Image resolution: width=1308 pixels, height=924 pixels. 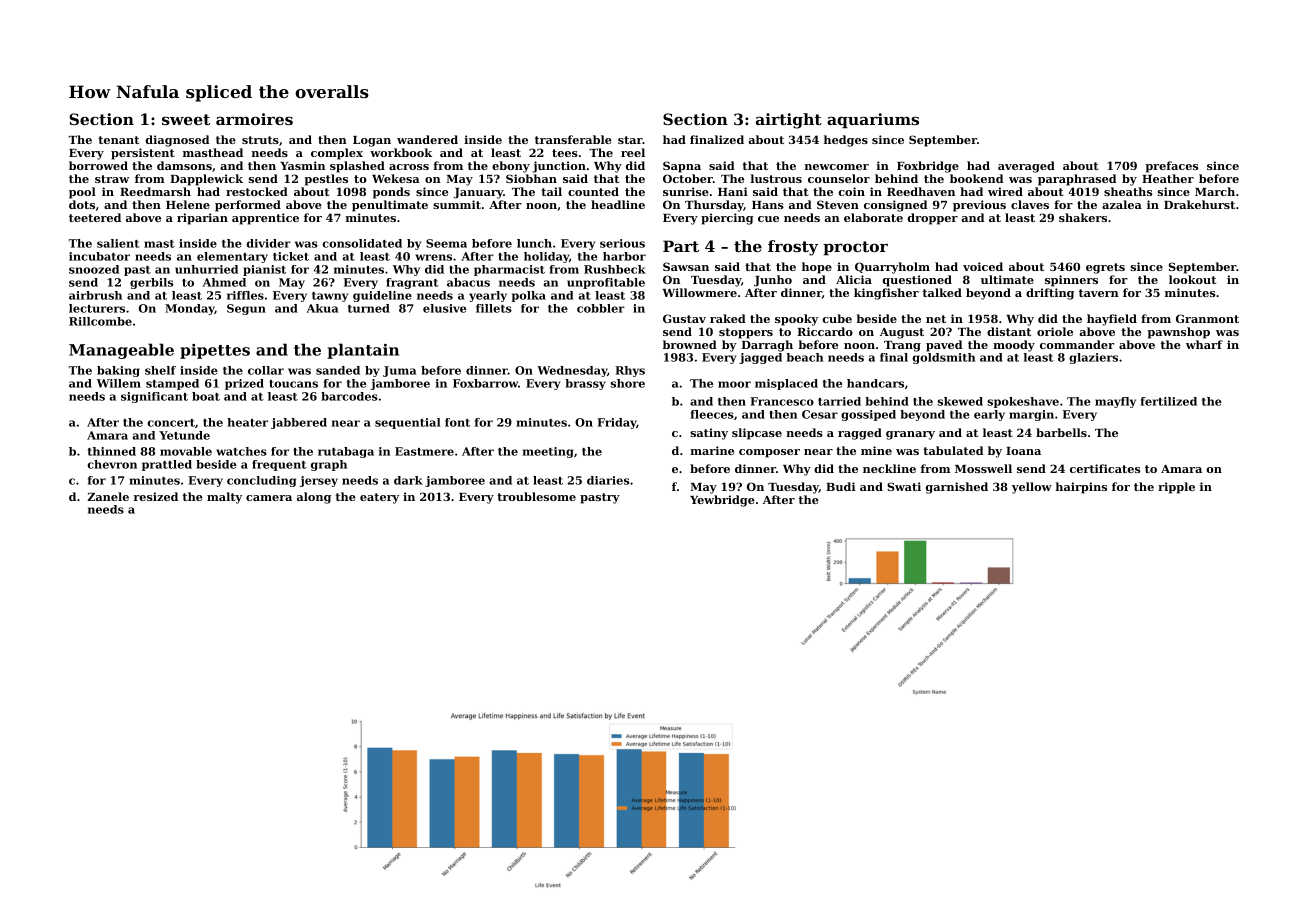 I want to click on ripple, so click(x=1176, y=488).
